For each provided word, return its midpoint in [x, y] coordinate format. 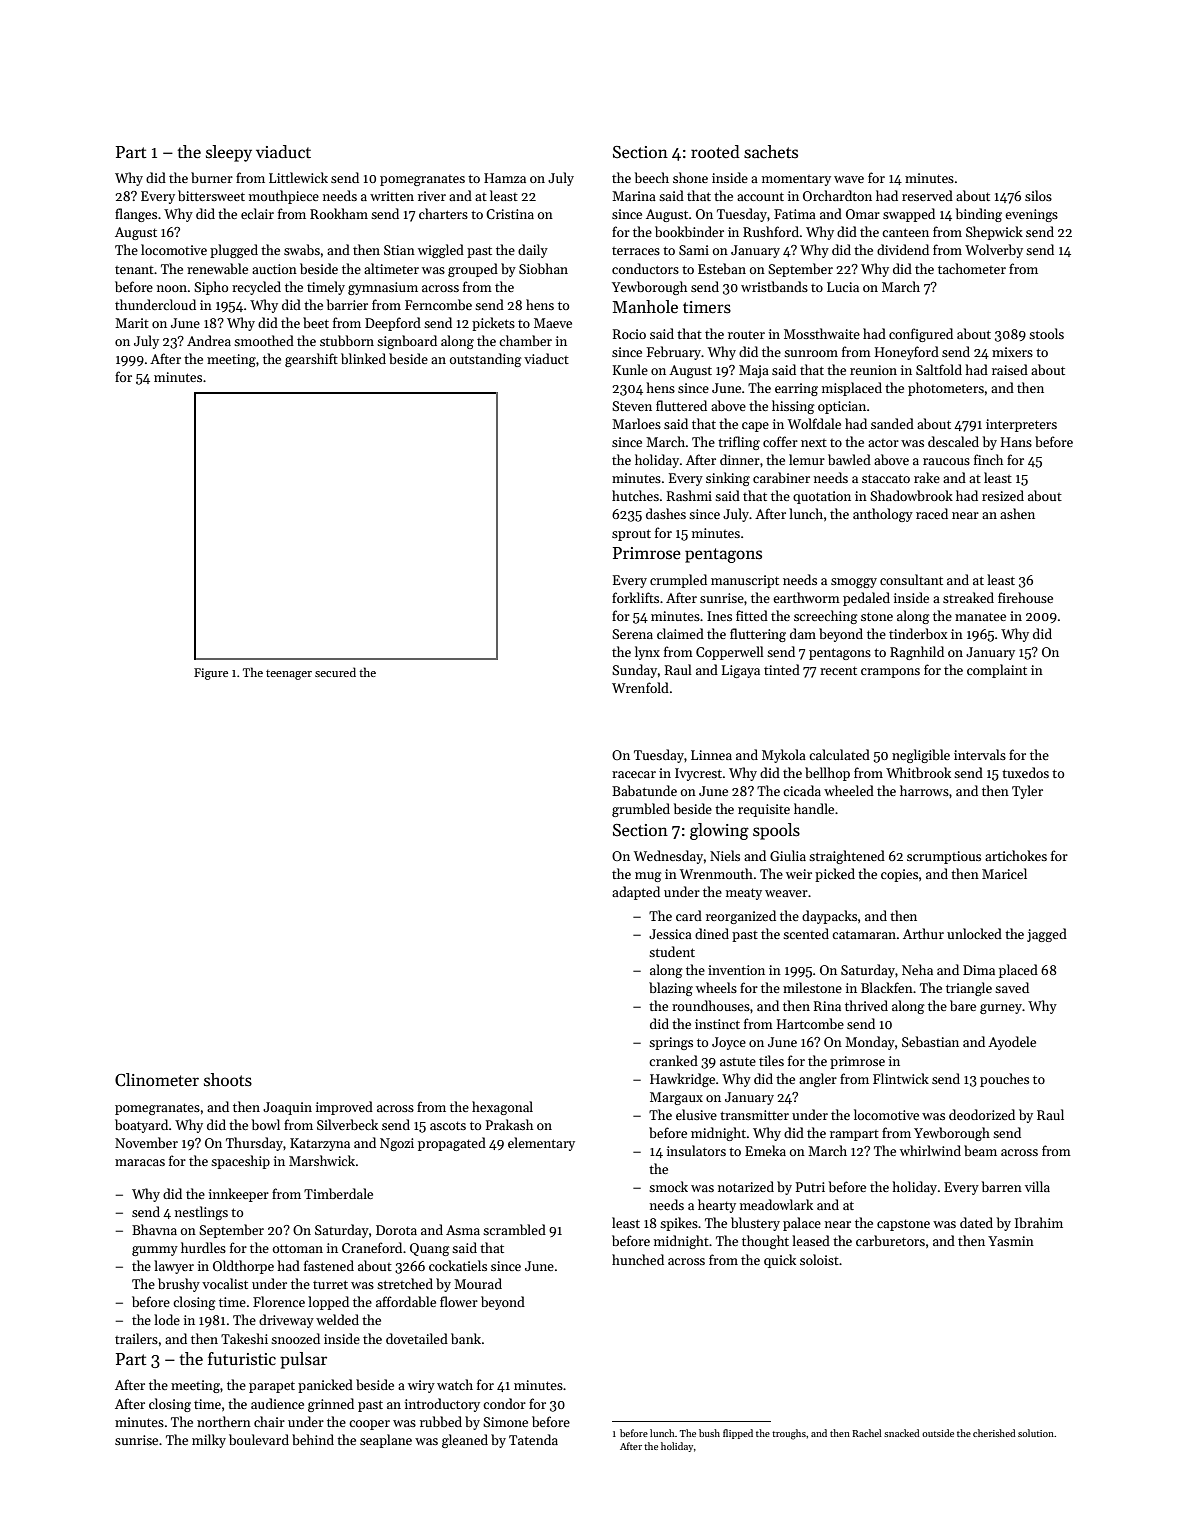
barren [1002, 1186]
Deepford [393, 324]
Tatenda [533, 1439]
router [746, 335]
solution [1036, 1433]
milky [209, 1441]
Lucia [843, 287]
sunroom [811, 353]
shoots [228, 1080]
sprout [631, 535]
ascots [448, 1125]
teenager [289, 675]
